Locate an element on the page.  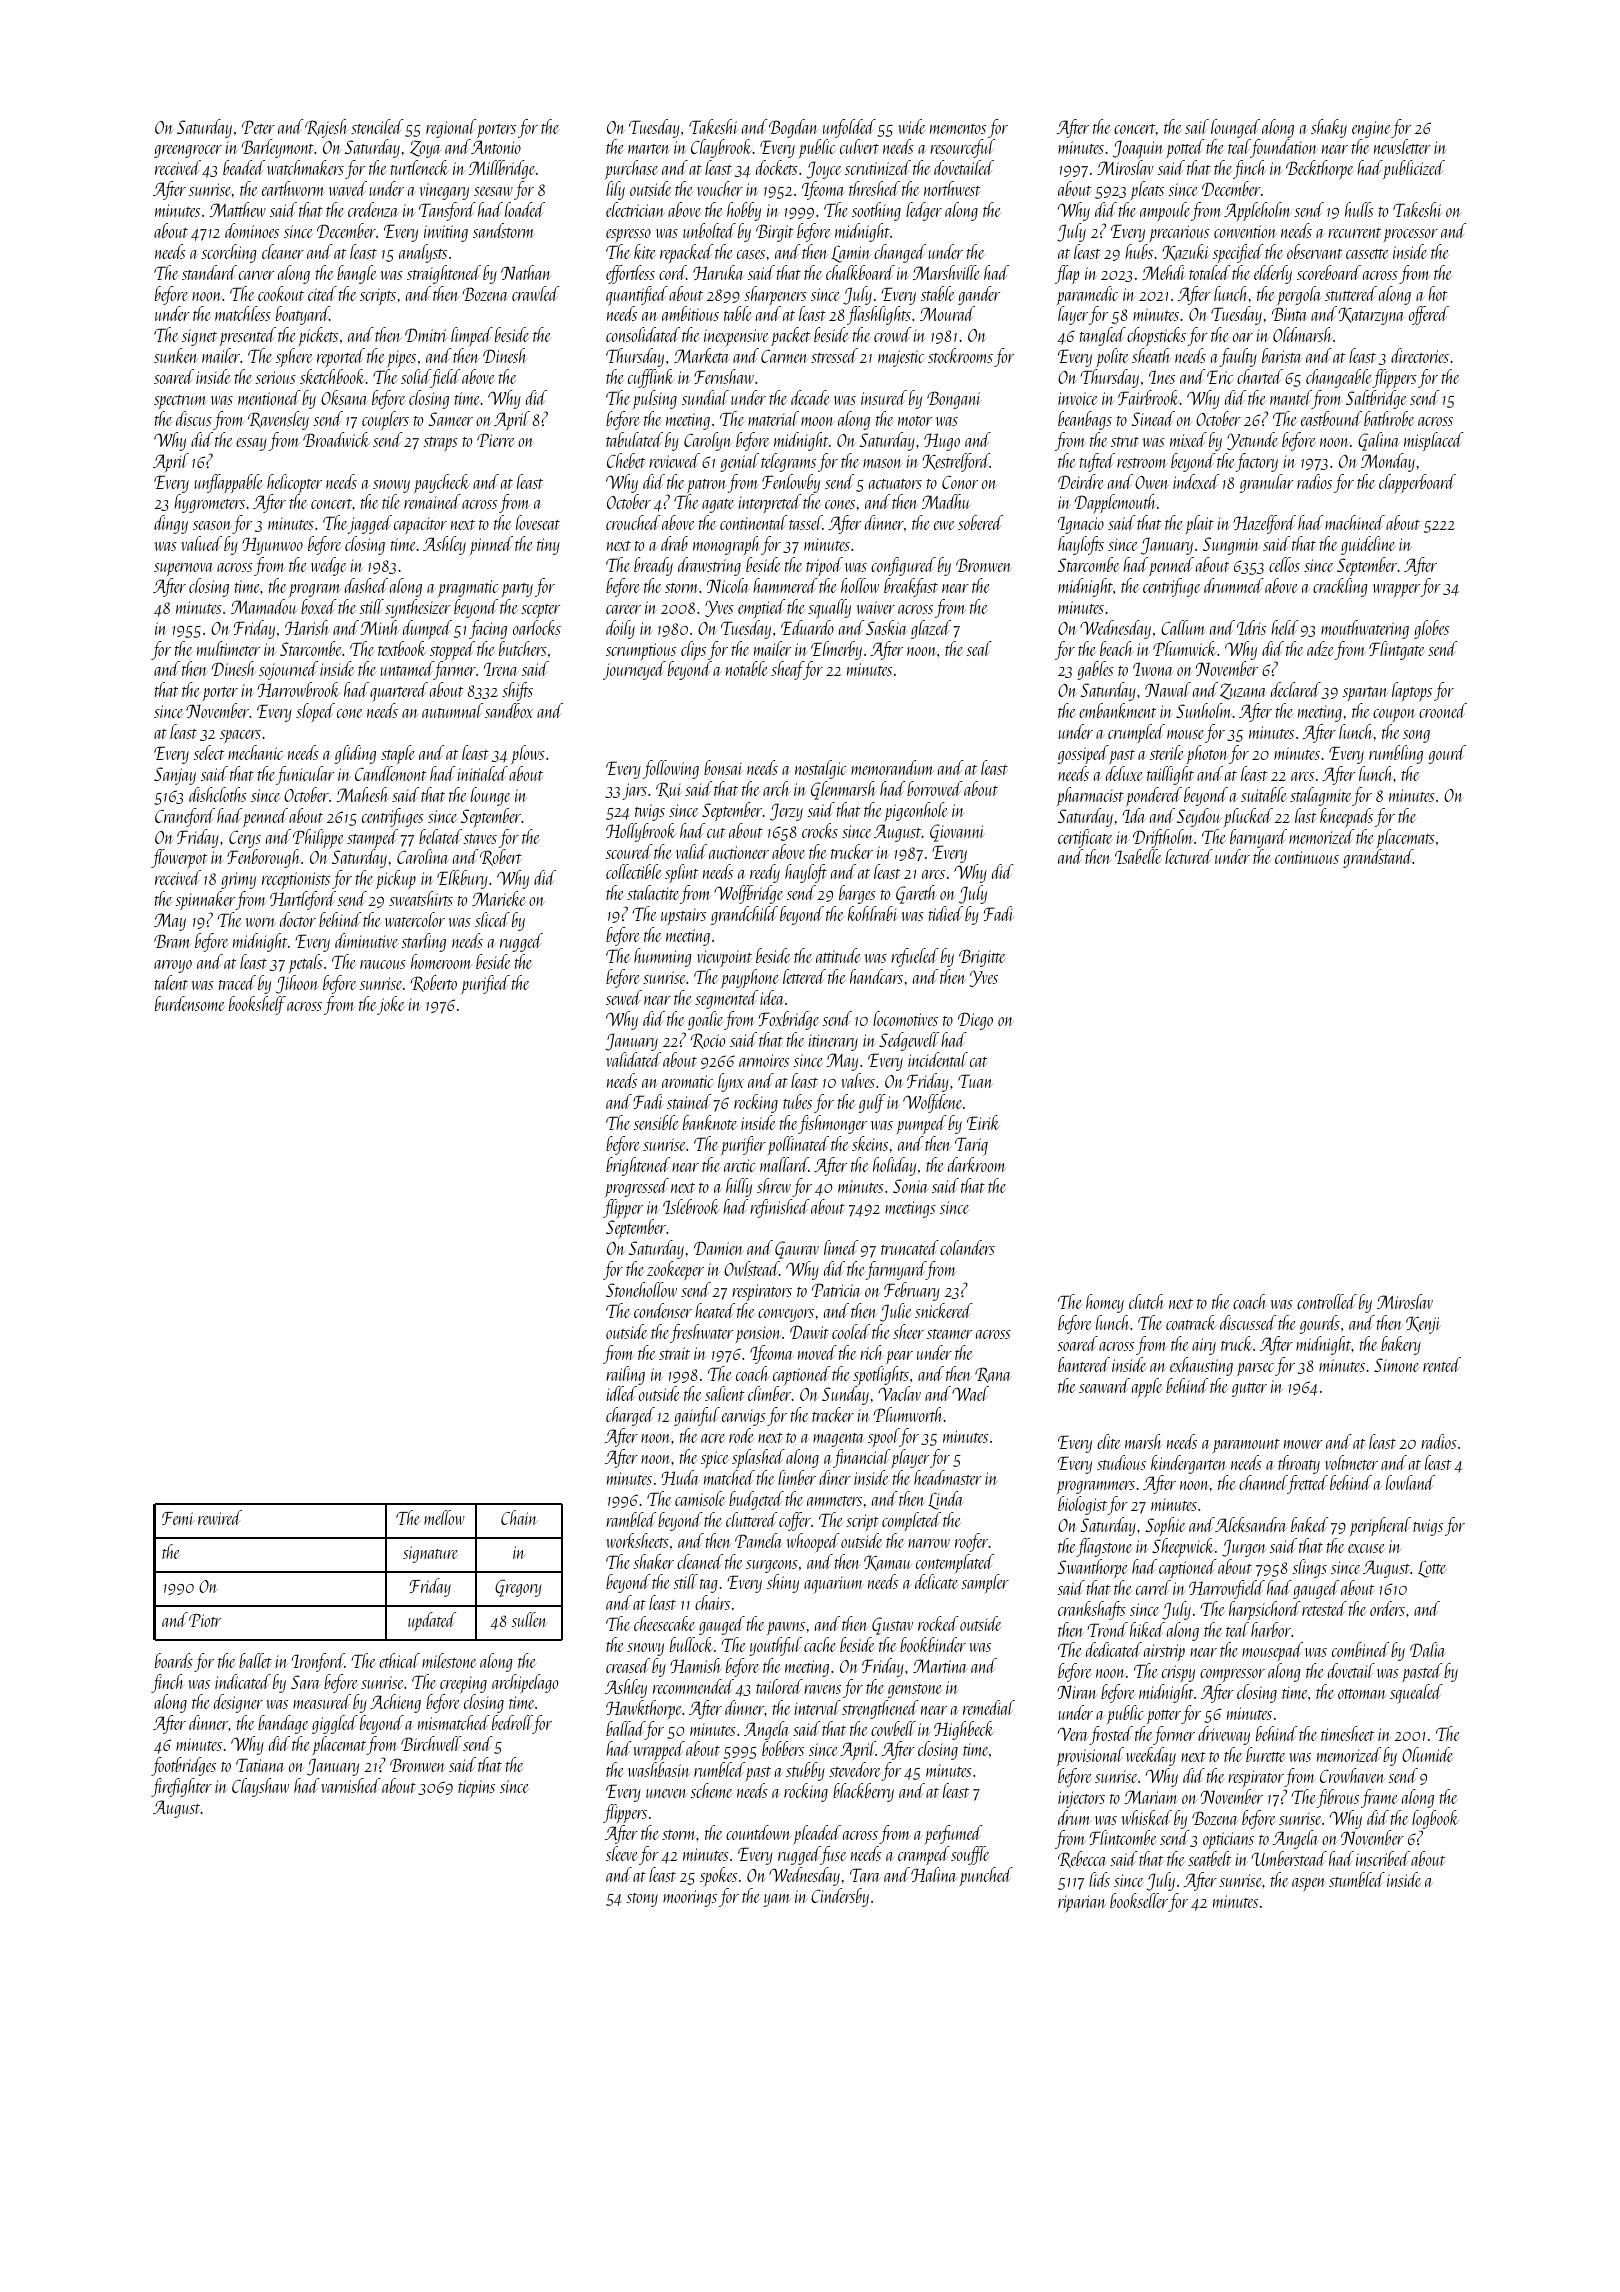
joke is located at coordinates (391, 1005).
